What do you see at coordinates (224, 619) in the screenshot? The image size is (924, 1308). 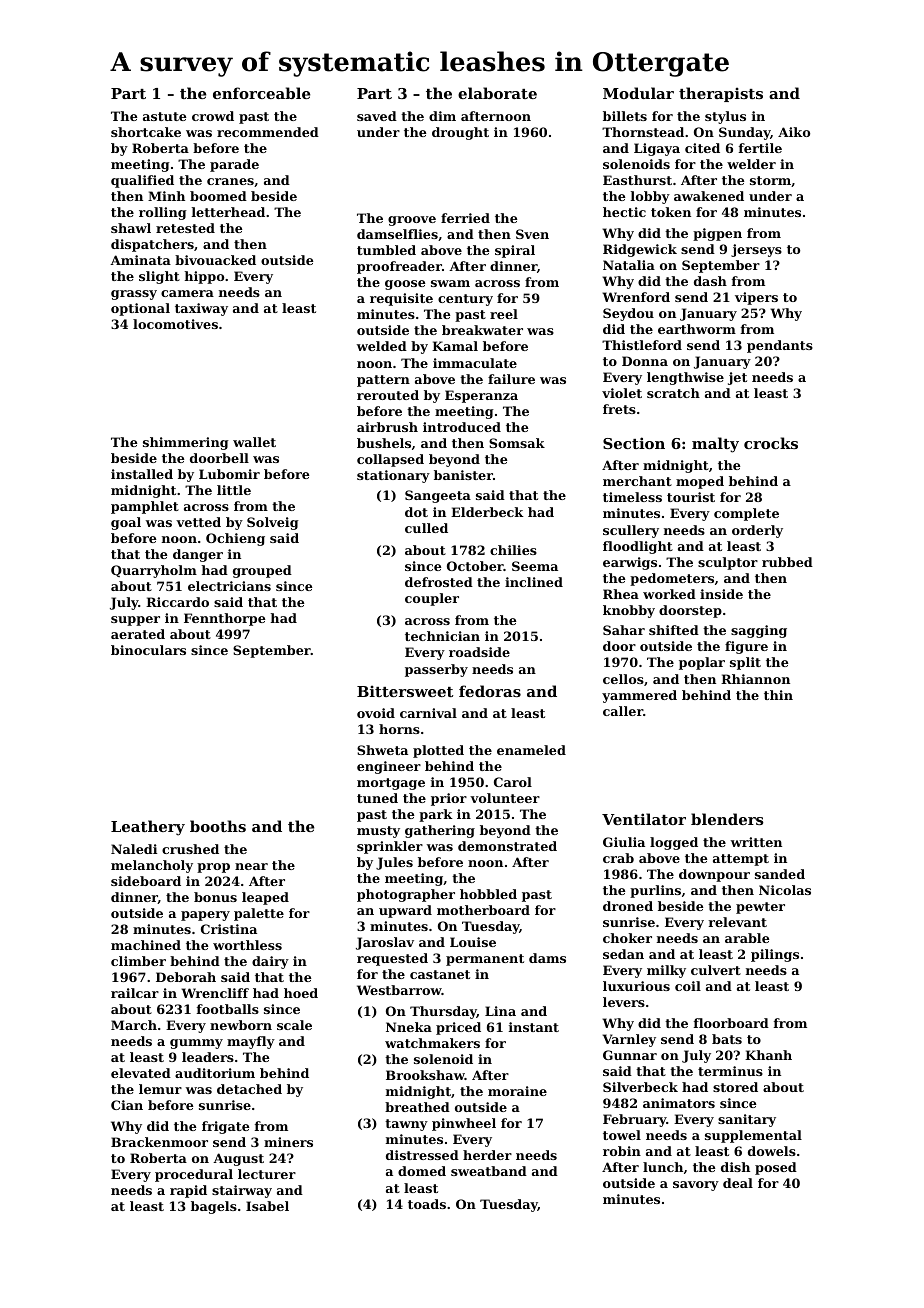 I see `Fennthorpe` at bounding box center [224, 619].
